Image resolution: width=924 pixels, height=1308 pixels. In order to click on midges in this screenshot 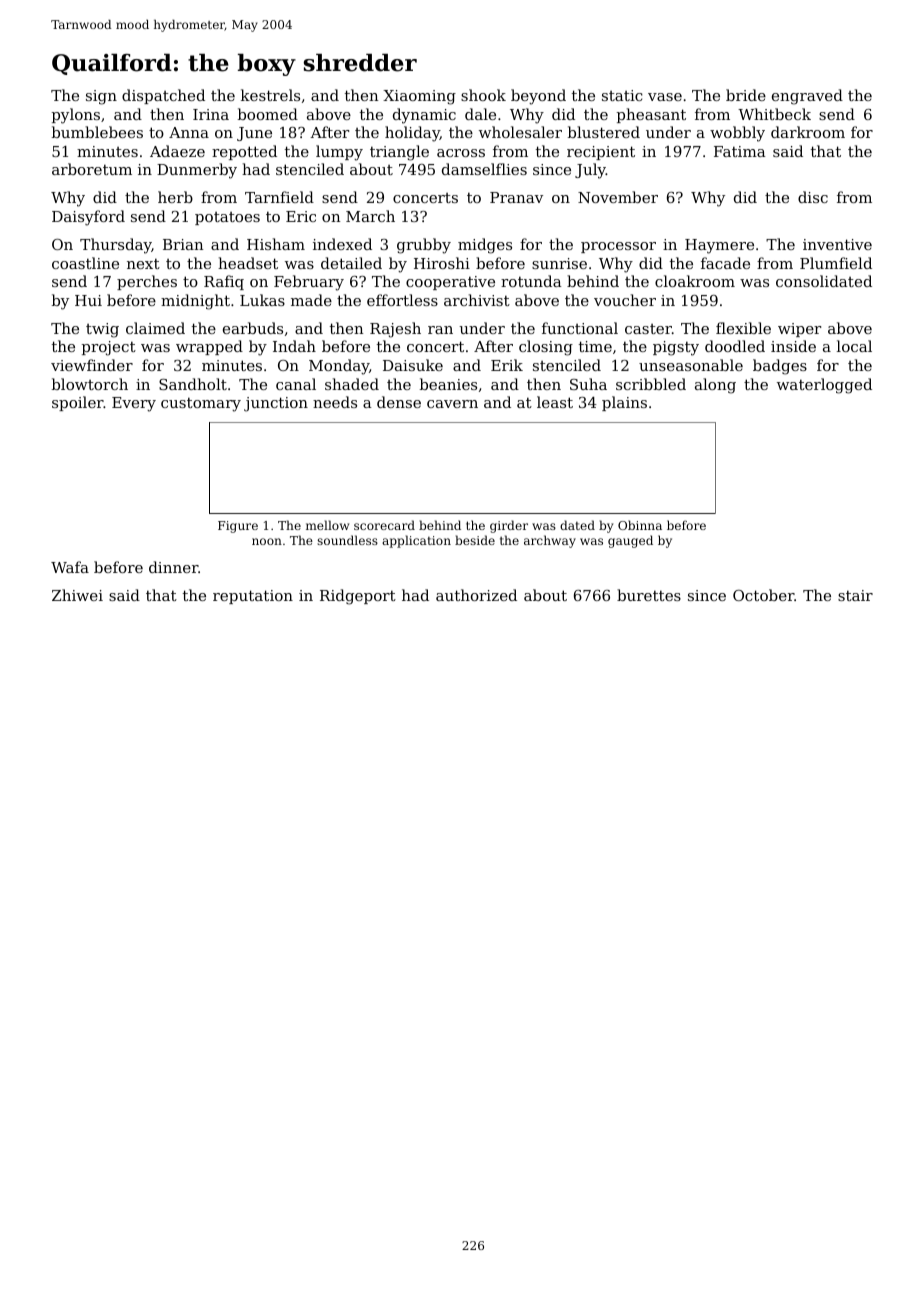, I will do `click(485, 246)`.
